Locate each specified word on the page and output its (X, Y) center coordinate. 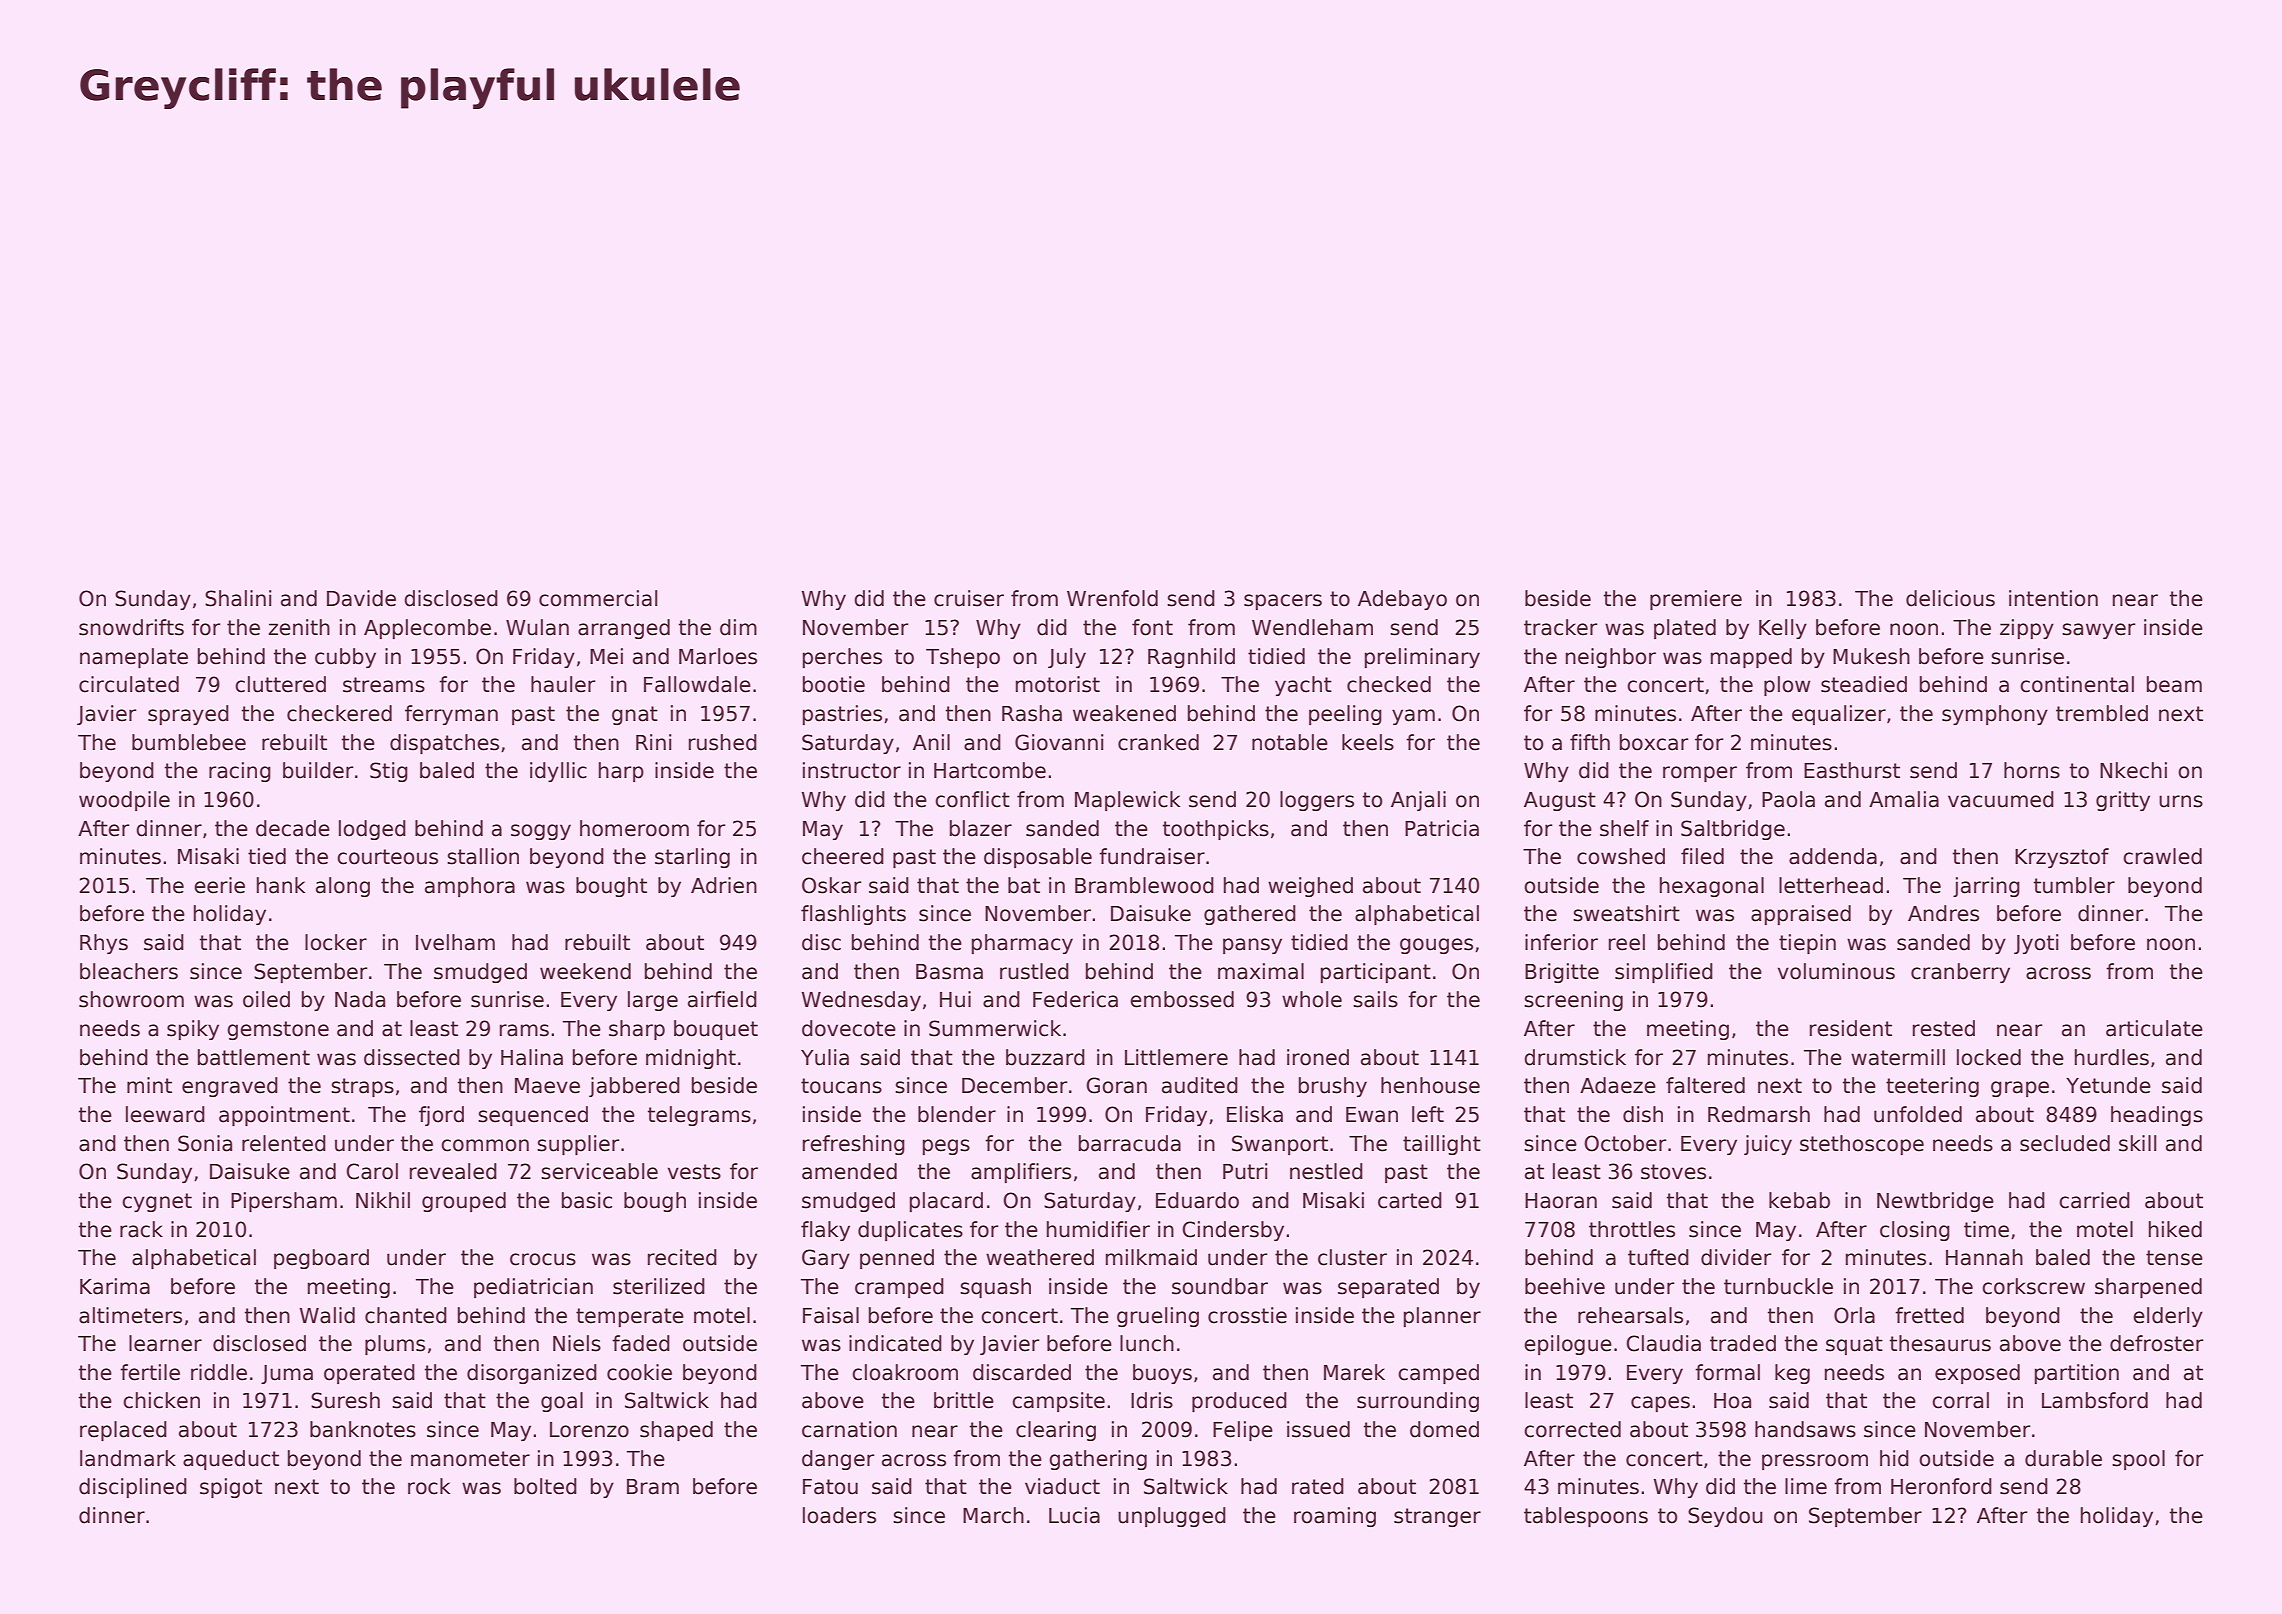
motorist (1058, 684)
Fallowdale (697, 684)
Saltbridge (1733, 830)
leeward (165, 1114)
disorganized (532, 1374)
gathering (1098, 1460)
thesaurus (1940, 1343)
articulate (2154, 1028)
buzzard (1045, 1057)
